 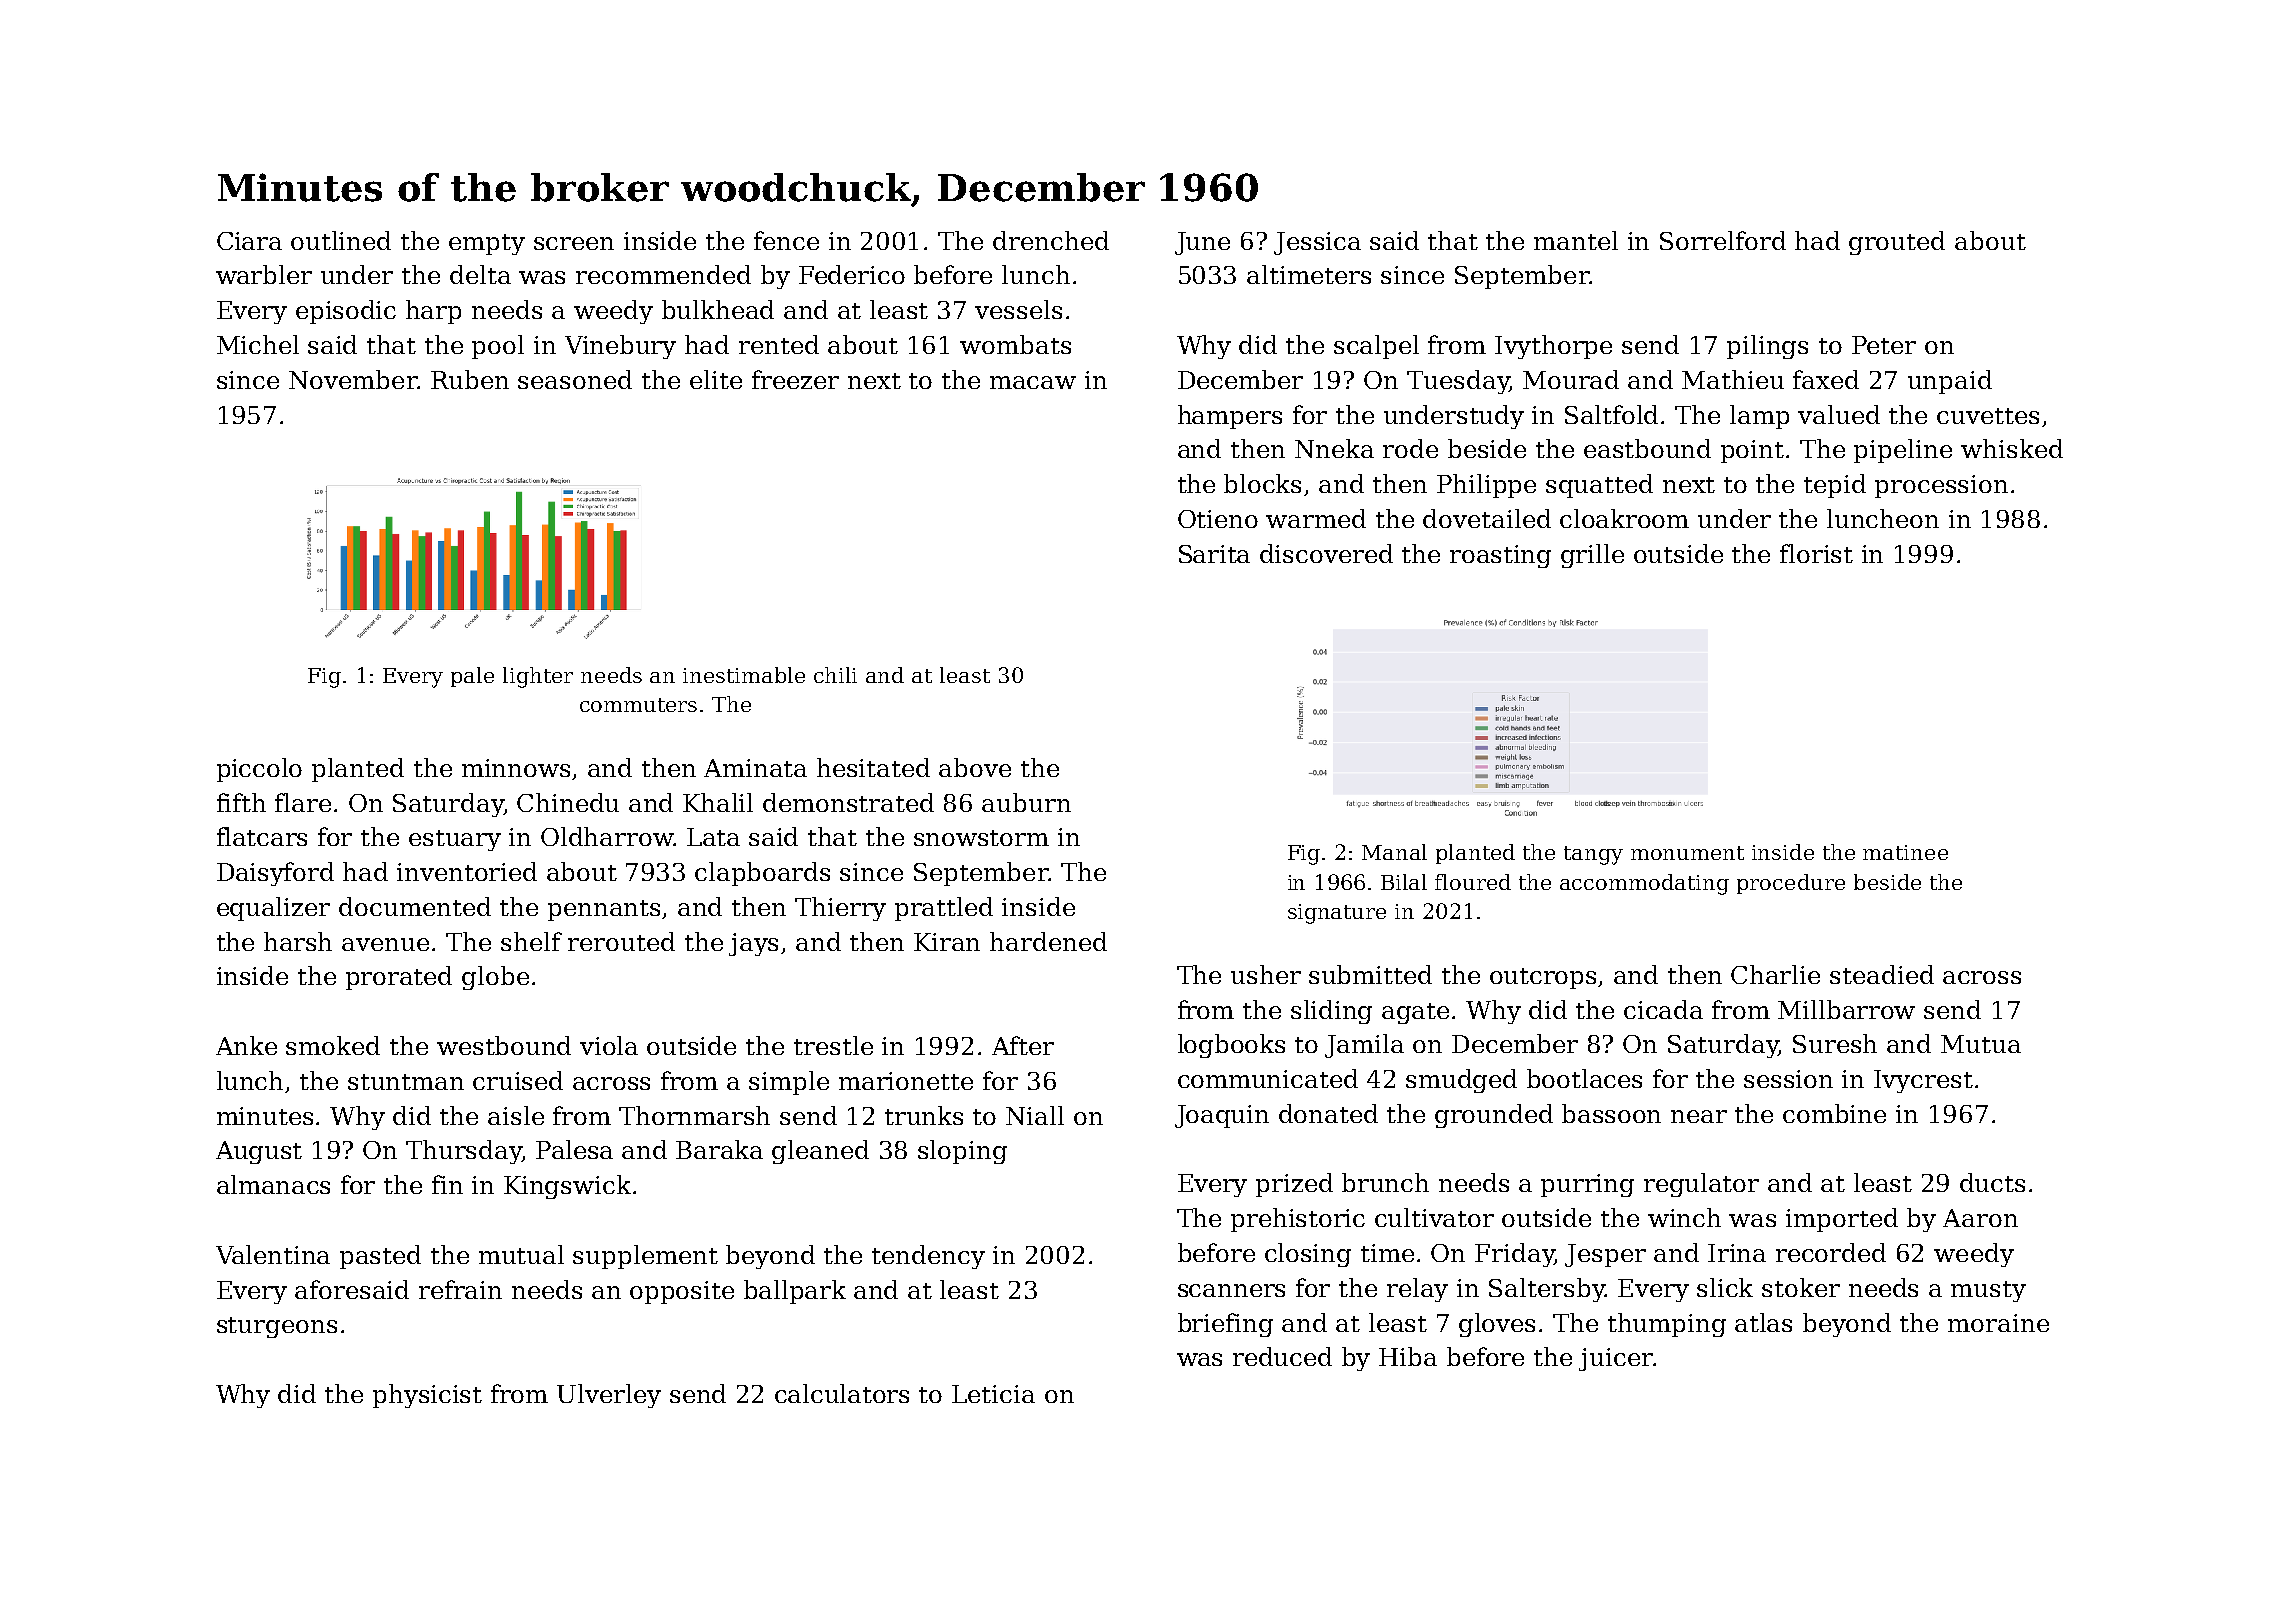 I want to click on lighter, so click(x=538, y=677).
